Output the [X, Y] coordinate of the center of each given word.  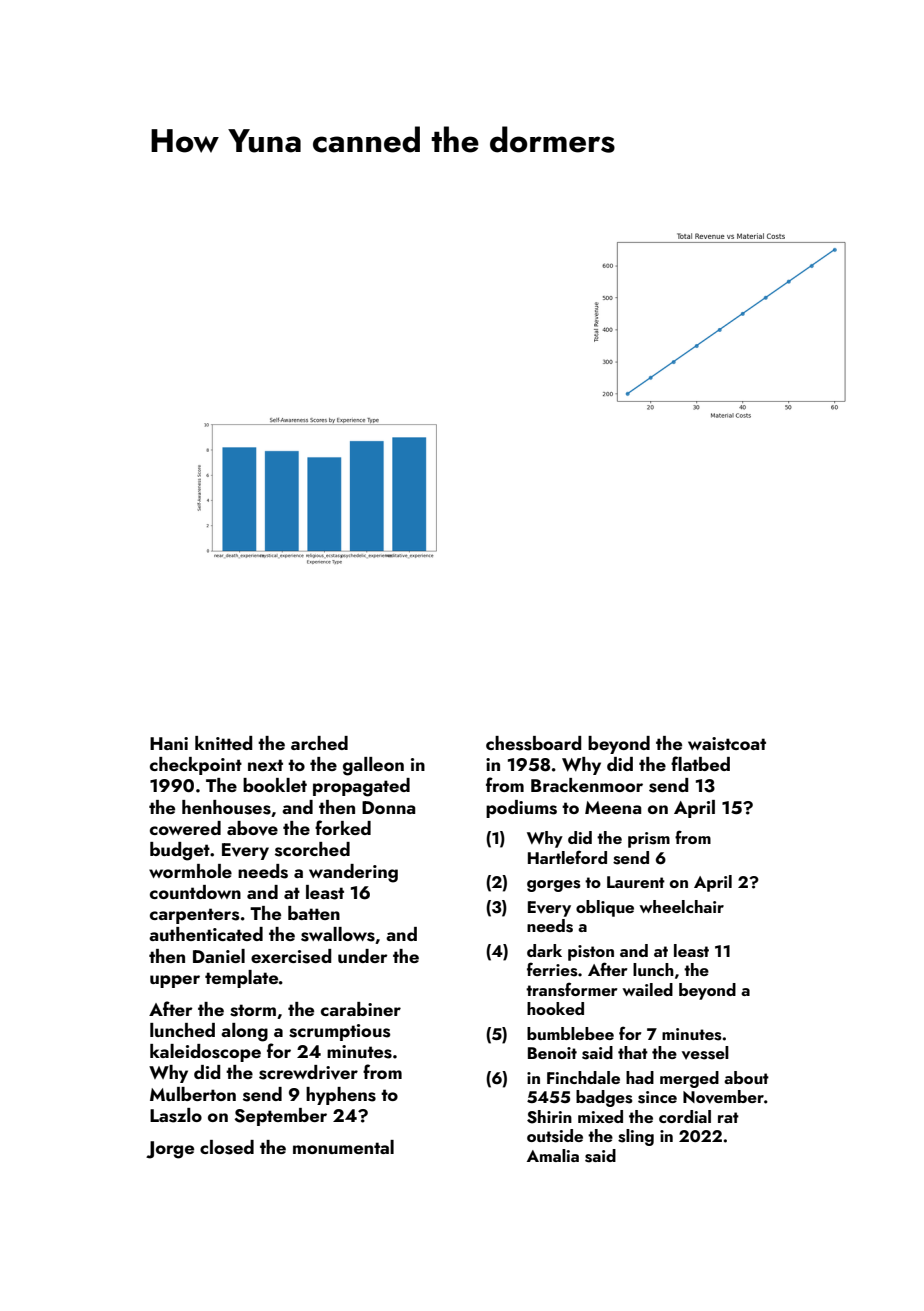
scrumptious [340, 1032]
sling [636, 1137]
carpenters [195, 916]
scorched [312, 849]
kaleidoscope [205, 1053]
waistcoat [727, 744]
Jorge [170, 1150]
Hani [169, 743]
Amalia [553, 1155]
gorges [554, 886]
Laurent [636, 882]
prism [649, 840]
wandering [353, 873]
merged [689, 1079]
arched [319, 743]
